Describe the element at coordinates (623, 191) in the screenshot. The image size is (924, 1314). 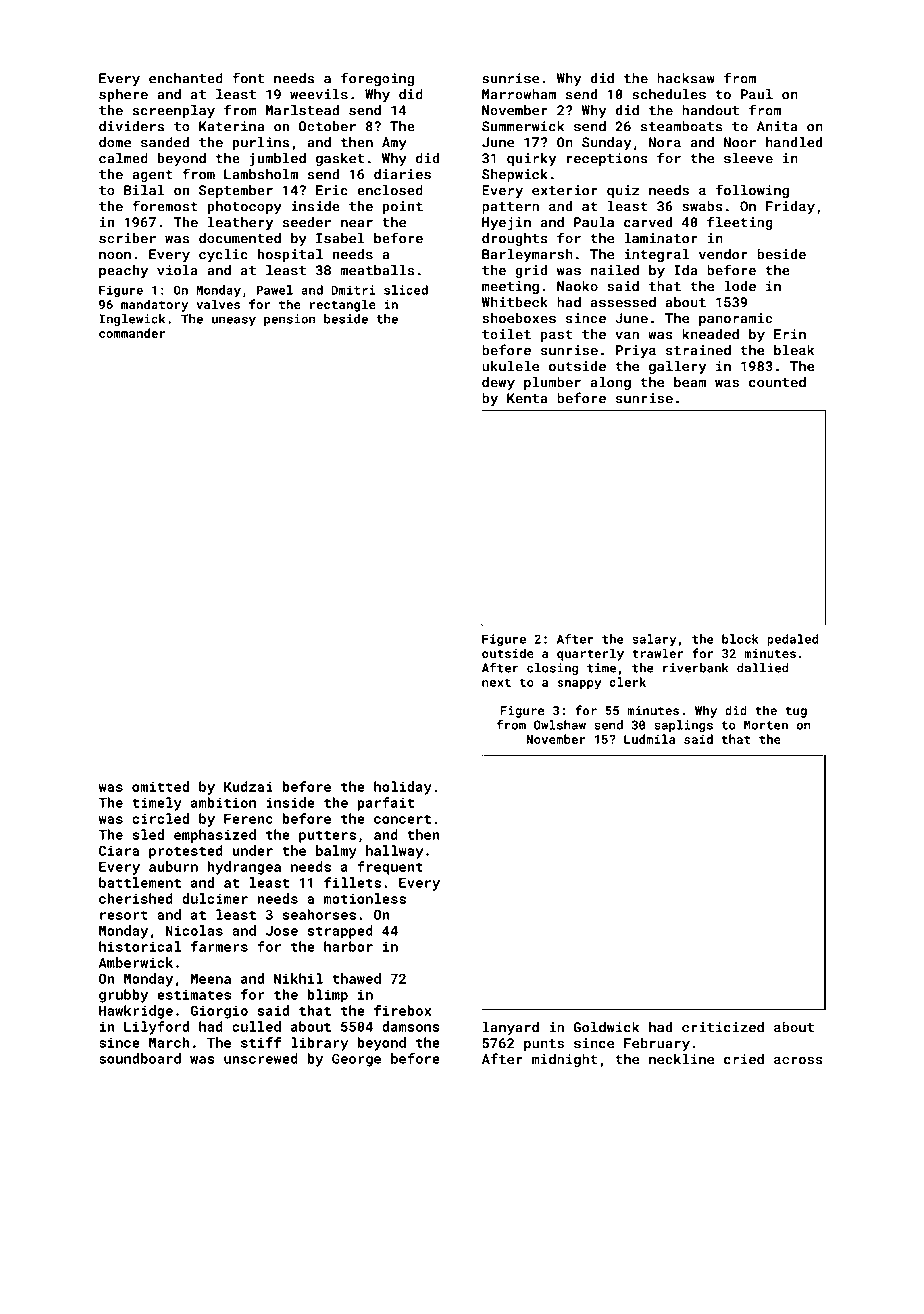
I see `quiz` at that location.
